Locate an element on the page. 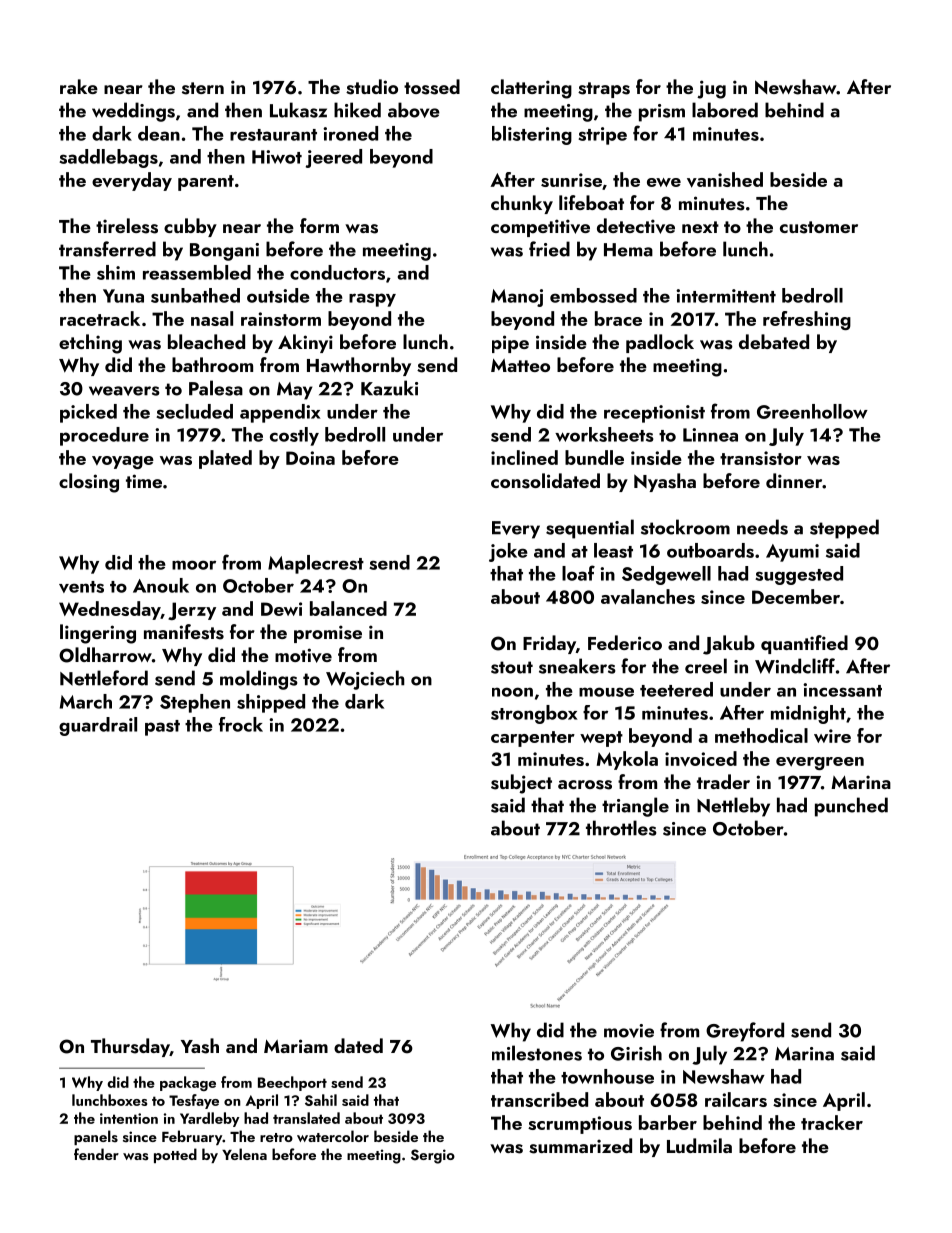  tireless is located at coordinates (127, 226).
